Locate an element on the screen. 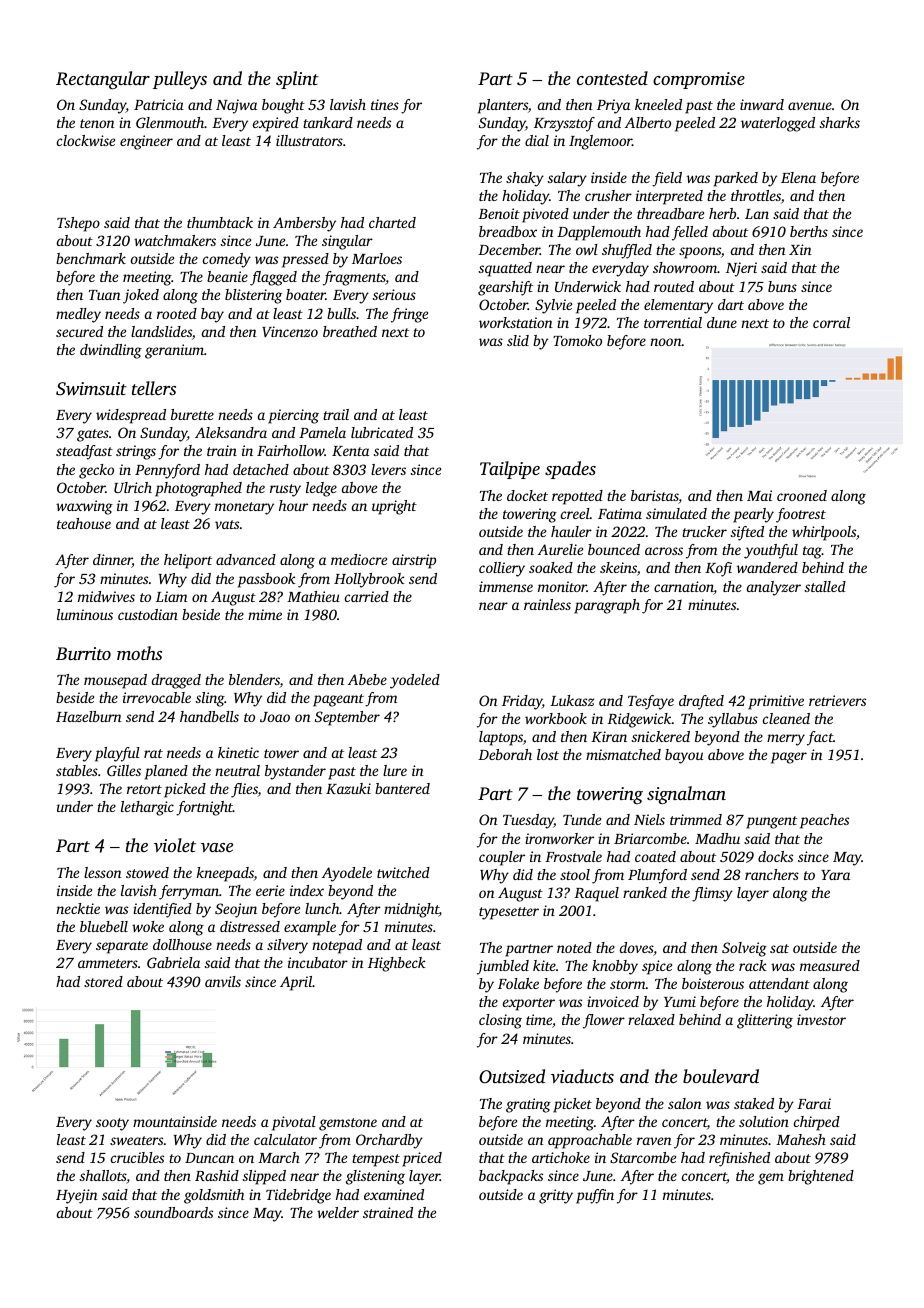 The width and height of the screenshot is (924, 1308). repotted is located at coordinates (577, 497).
